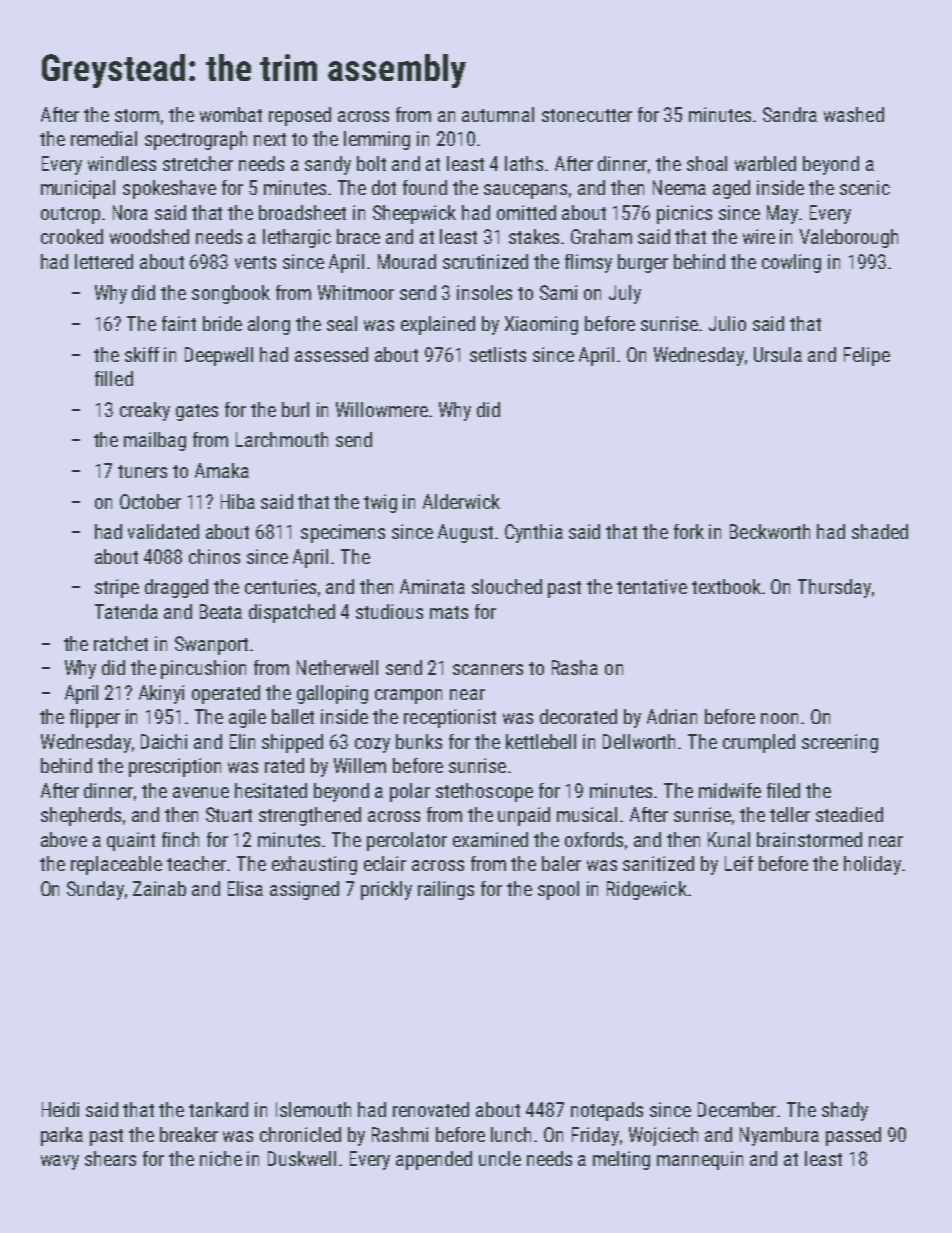  What do you see at coordinates (541, 741) in the screenshot?
I see `kettlebell` at bounding box center [541, 741].
